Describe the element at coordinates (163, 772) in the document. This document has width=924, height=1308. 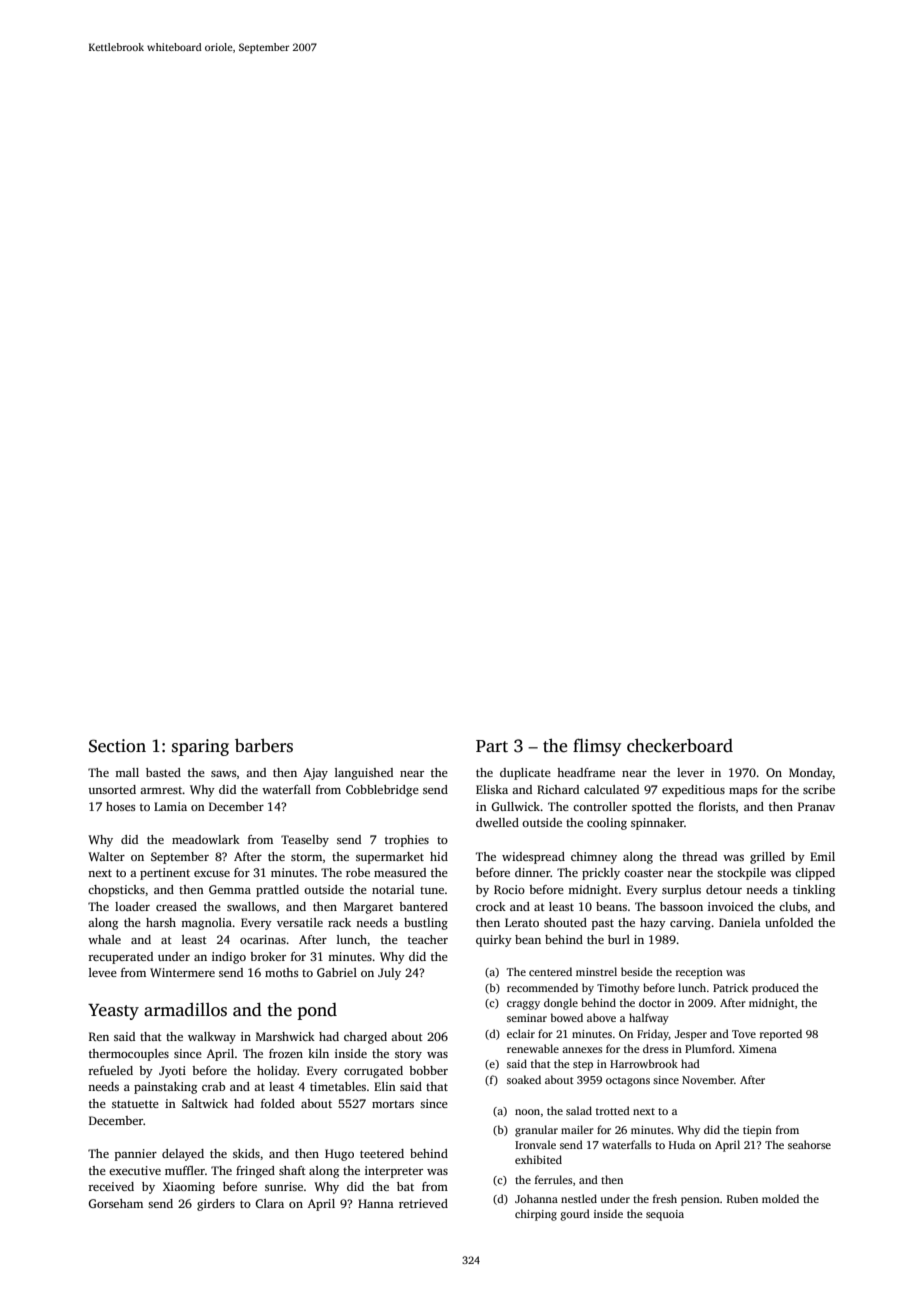
I see `basted` at that location.
